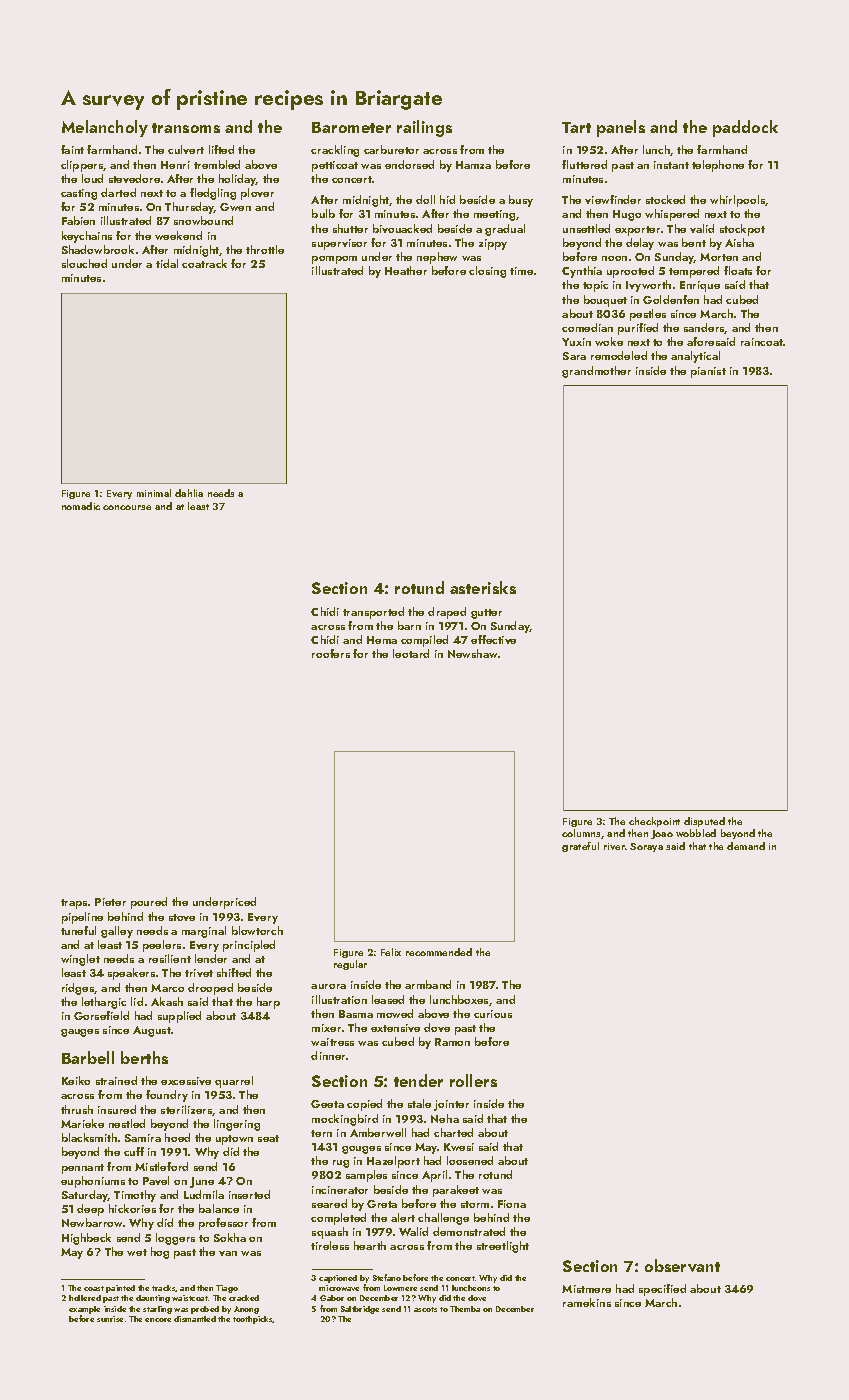 Image resolution: width=849 pixels, height=1400 pixels. I want to click on disputed, so click(704, 822).
